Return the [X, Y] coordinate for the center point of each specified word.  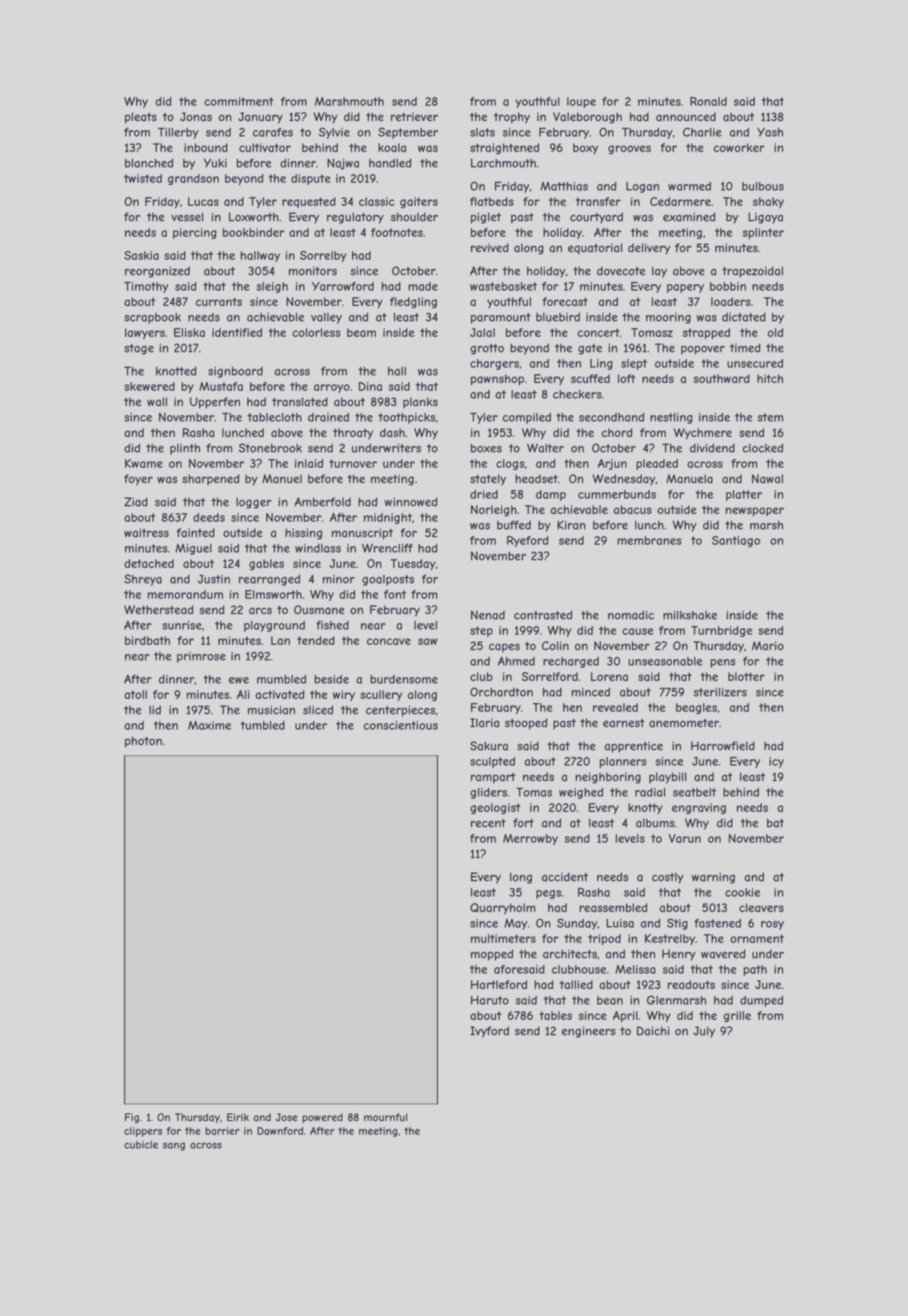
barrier [222, 1131]
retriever [414, 116]
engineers [588, 1032]
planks [420, 403]
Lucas [203, 201]
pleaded [657, 464]
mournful [386, 1117]
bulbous [763, 186]
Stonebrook [270, 448]
